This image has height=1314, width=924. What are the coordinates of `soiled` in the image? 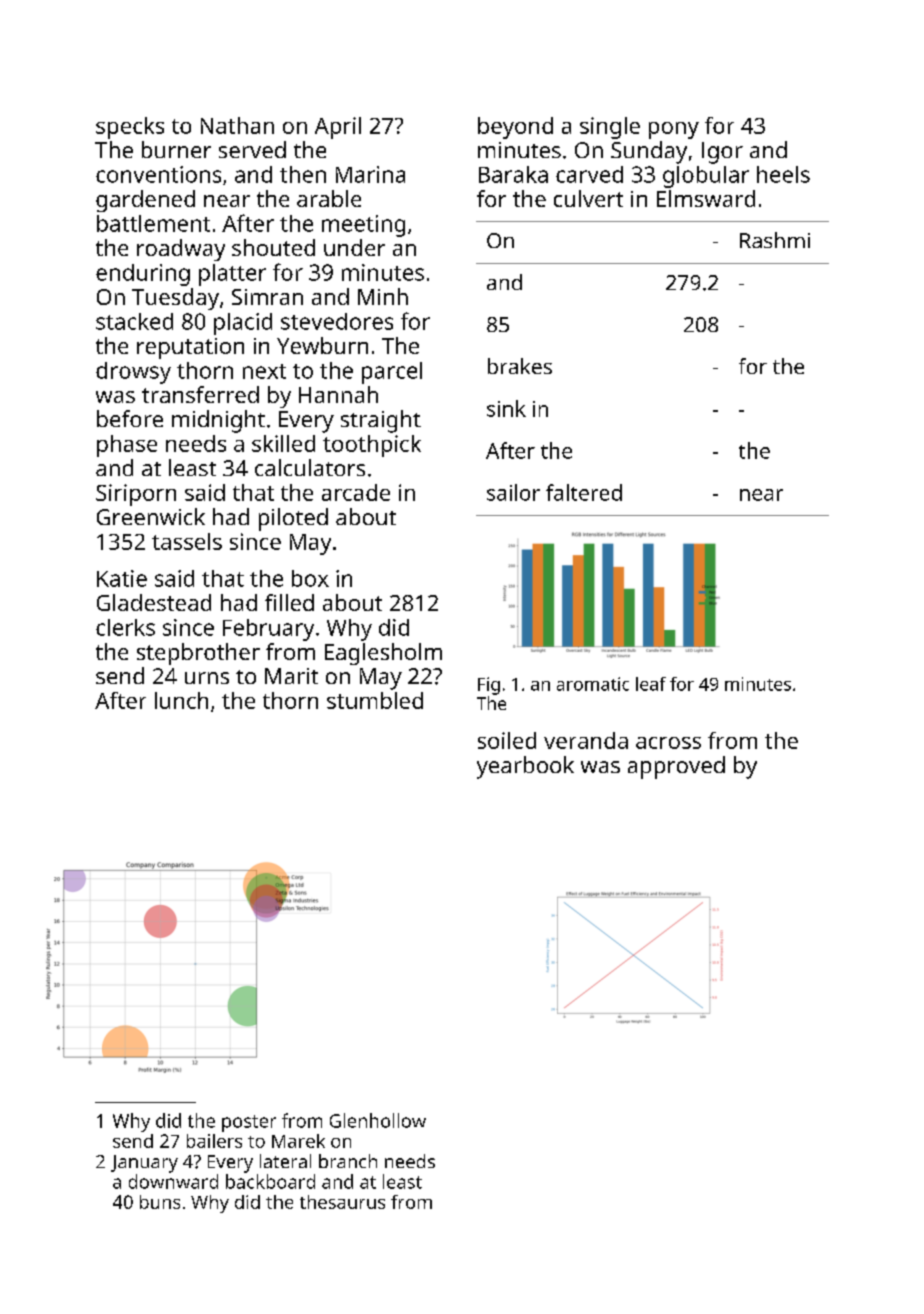 It's located at (507, 740).
